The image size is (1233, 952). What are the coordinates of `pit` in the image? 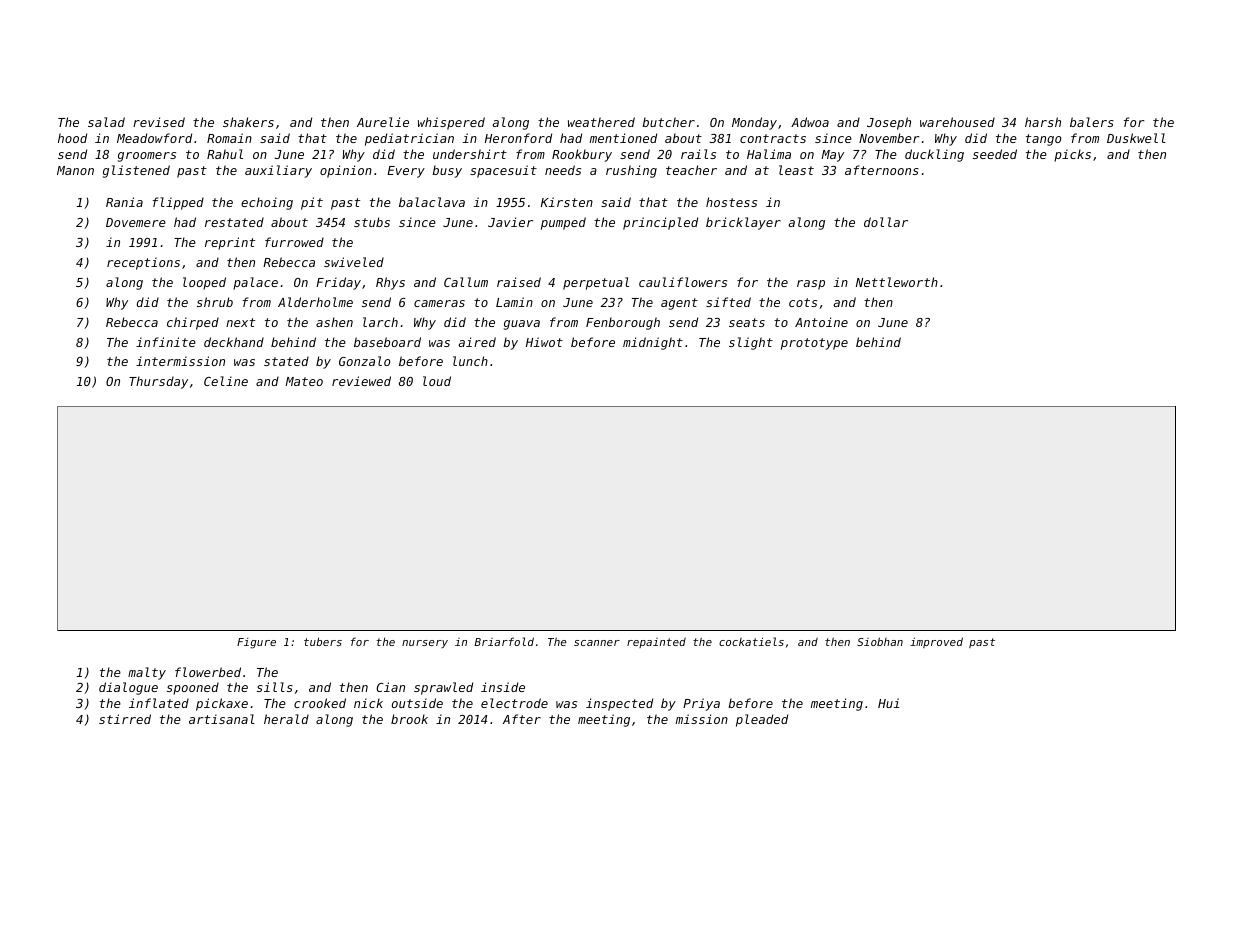 It's located at (312, 203).
